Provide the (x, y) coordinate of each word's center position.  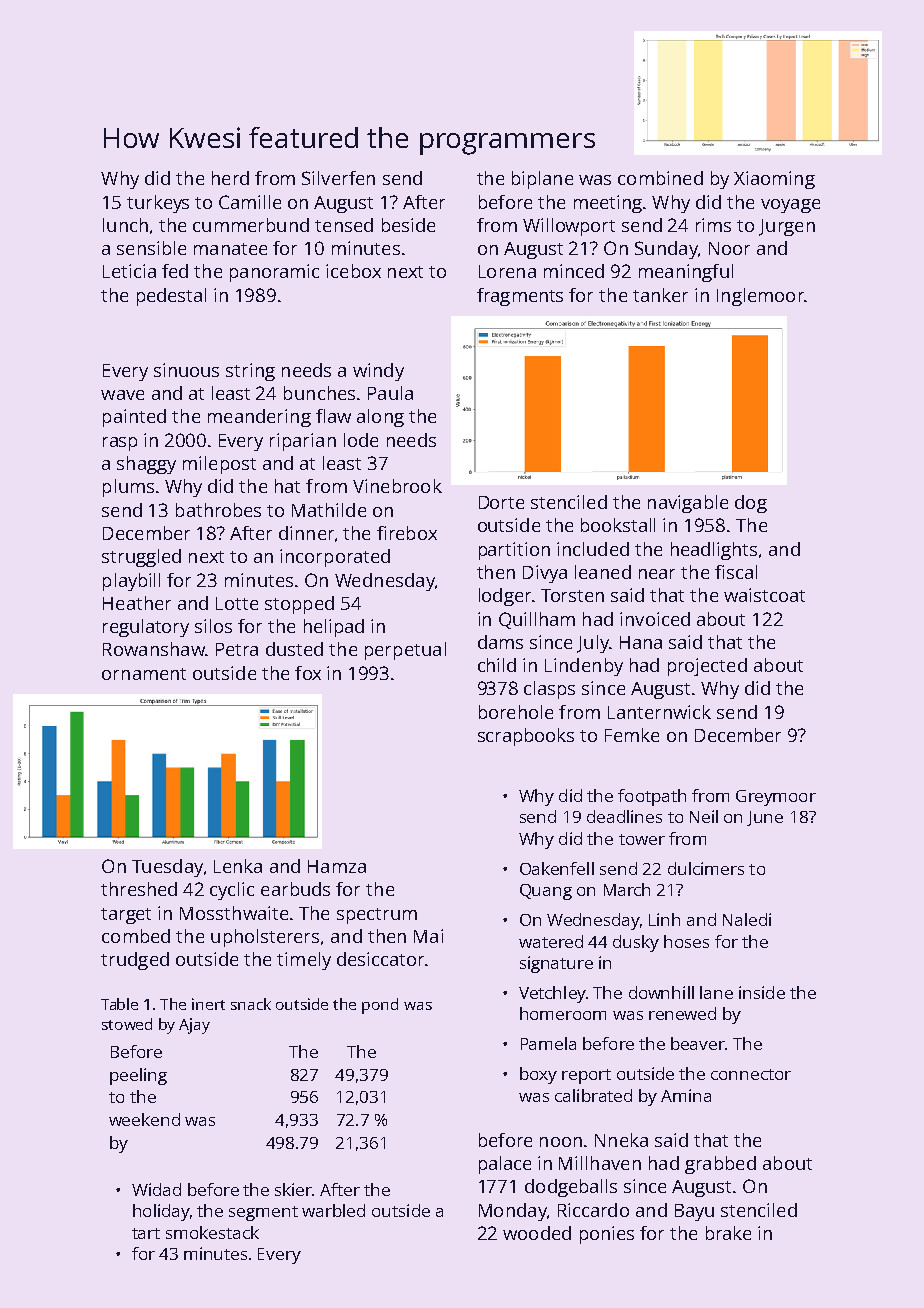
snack (251, 1004)
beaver (698, 1043)
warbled (333, 1210)
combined (660, 178)
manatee (230, 249)
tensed (344, 225)
